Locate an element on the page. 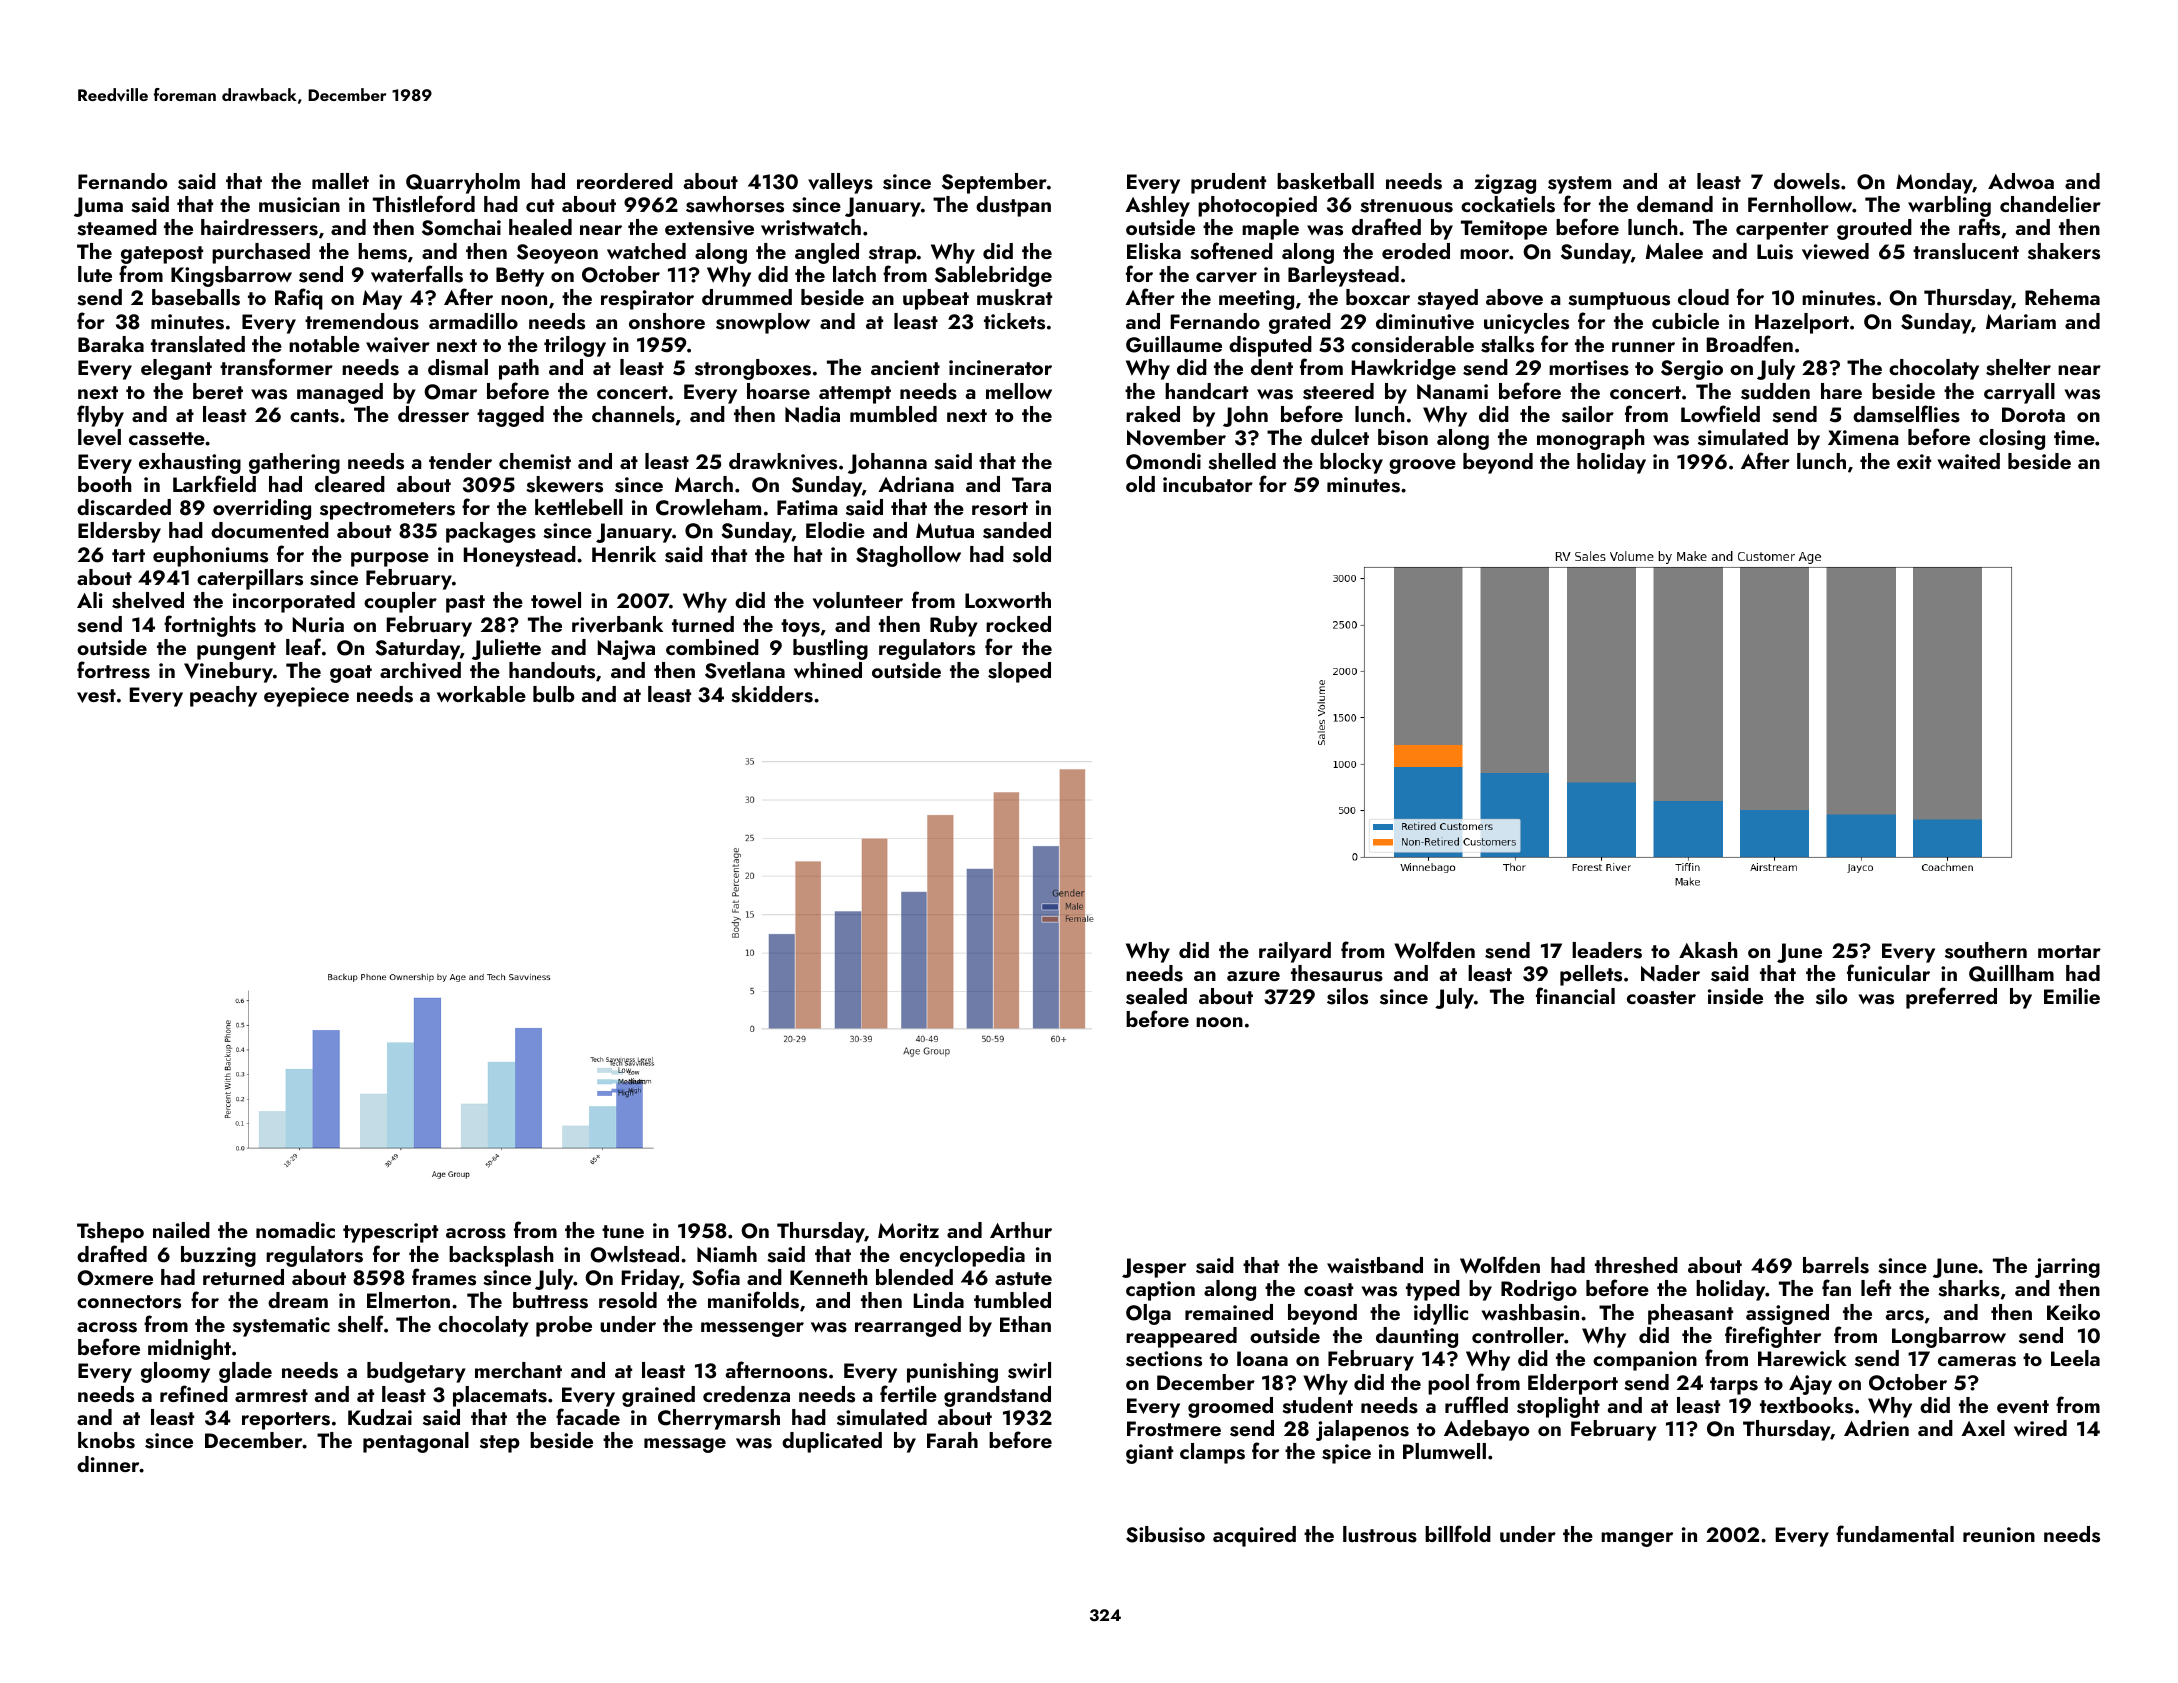  Eliska is located at coordinates (1154, 251).
